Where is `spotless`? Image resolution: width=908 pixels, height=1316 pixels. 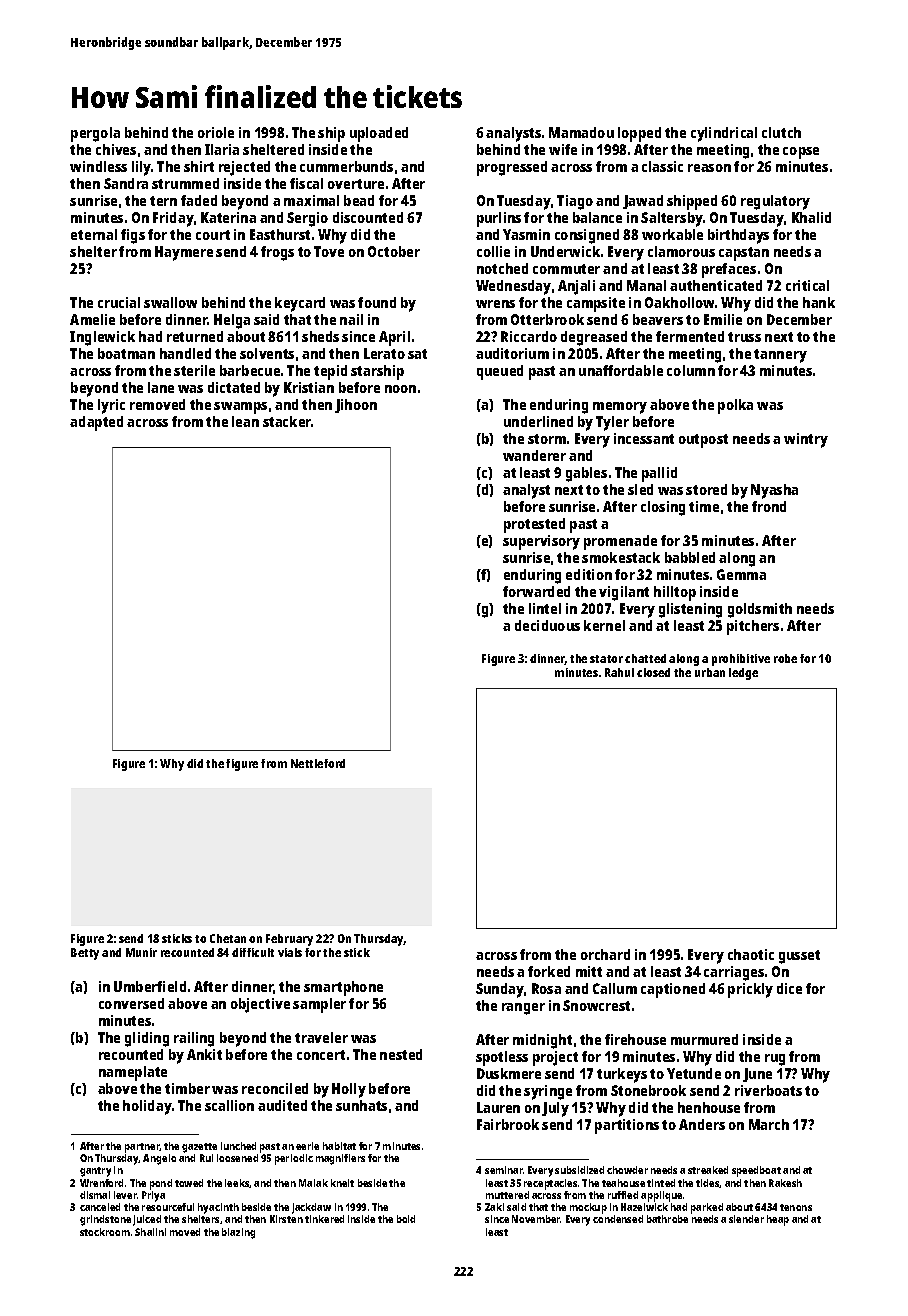
spotless is located at coordinates (502, 1058).
